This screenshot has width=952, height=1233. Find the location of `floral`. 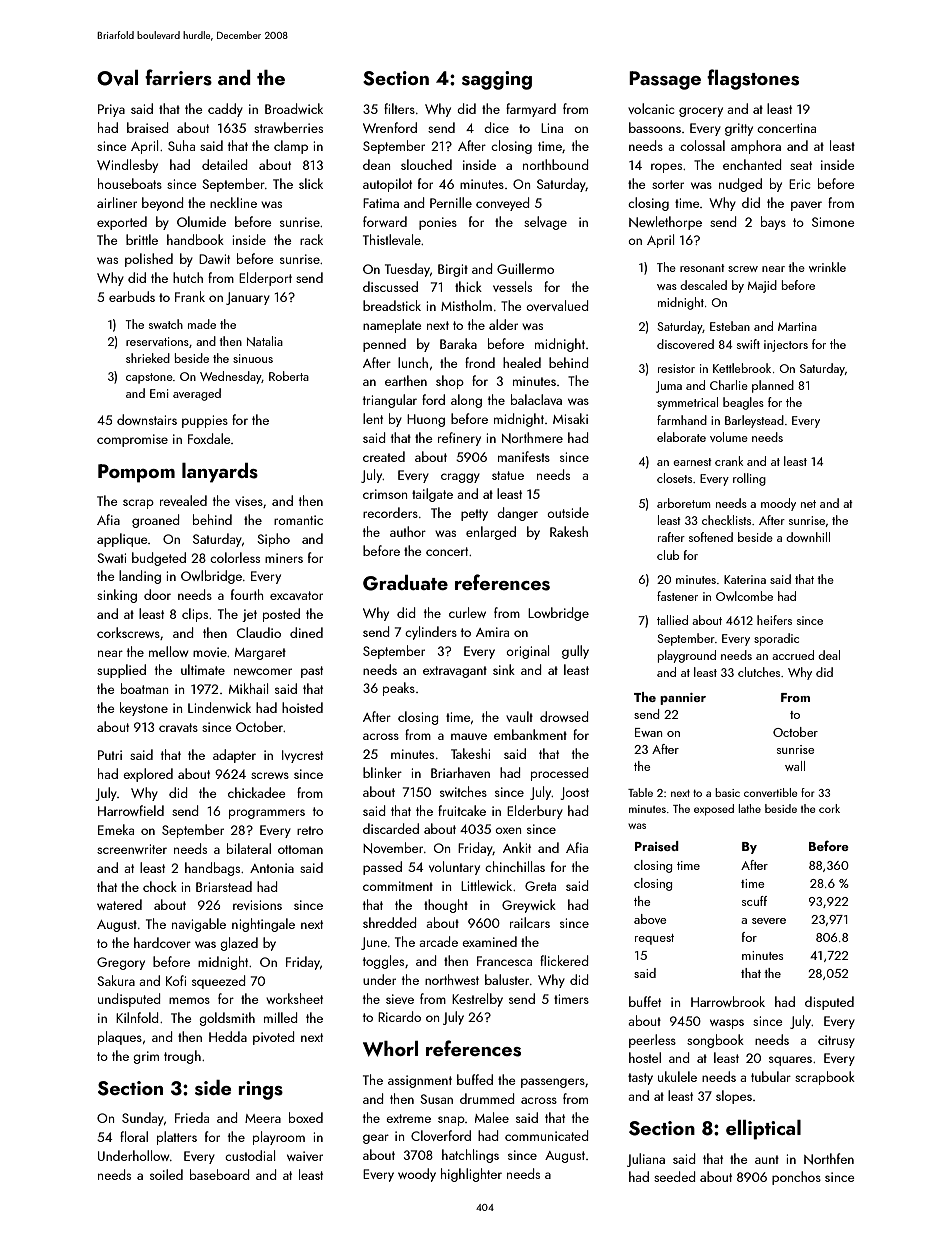

floral is located at coordinates (134, 1136).
